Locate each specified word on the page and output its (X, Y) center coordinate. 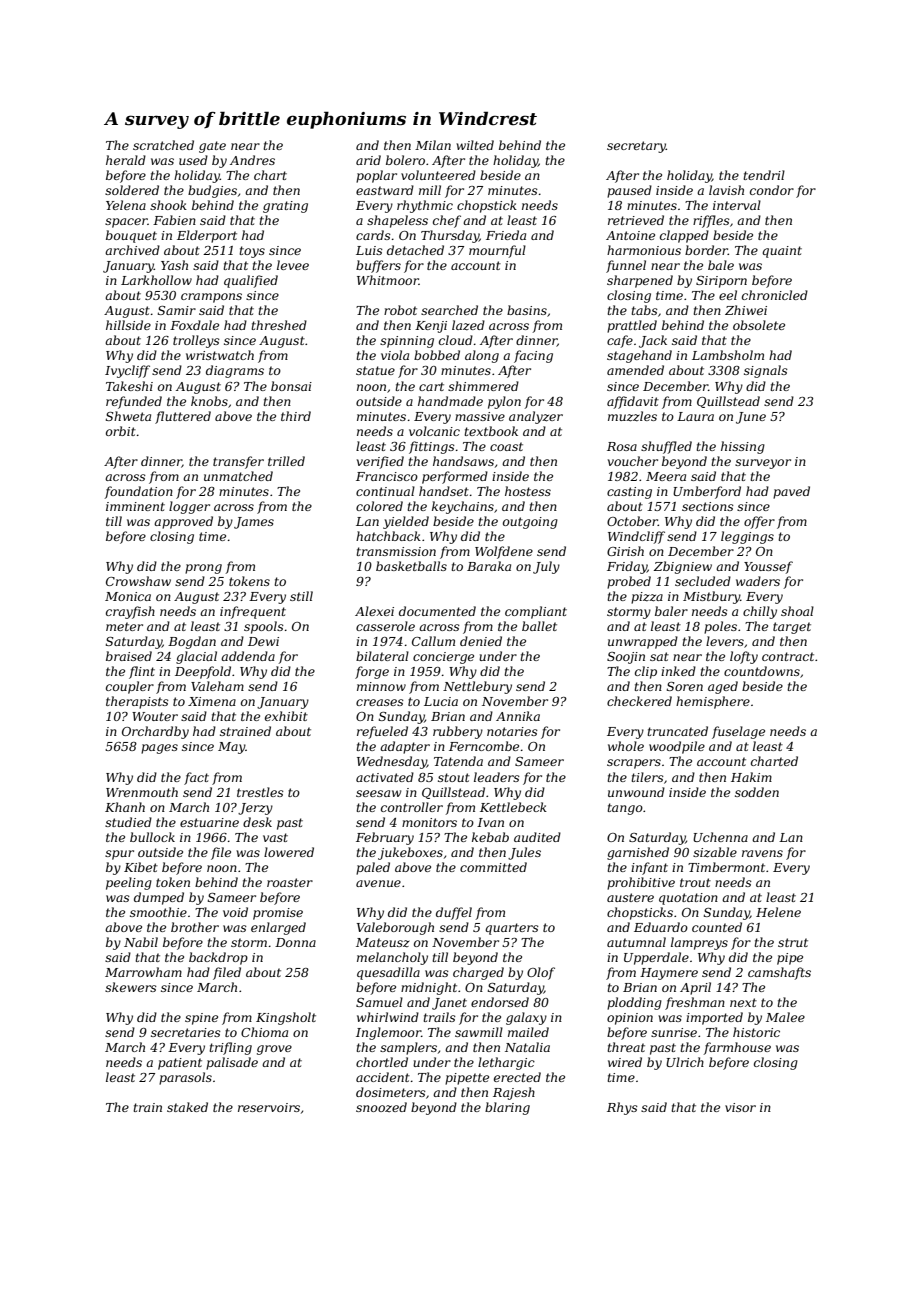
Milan (433, 145)
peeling (129, 883)
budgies (212, 191)
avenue (378, 883)
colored (379, 506)
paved (791, 492)
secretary (636, 147)
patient (180, 1064)
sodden (757, 792)
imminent (135, 506)
